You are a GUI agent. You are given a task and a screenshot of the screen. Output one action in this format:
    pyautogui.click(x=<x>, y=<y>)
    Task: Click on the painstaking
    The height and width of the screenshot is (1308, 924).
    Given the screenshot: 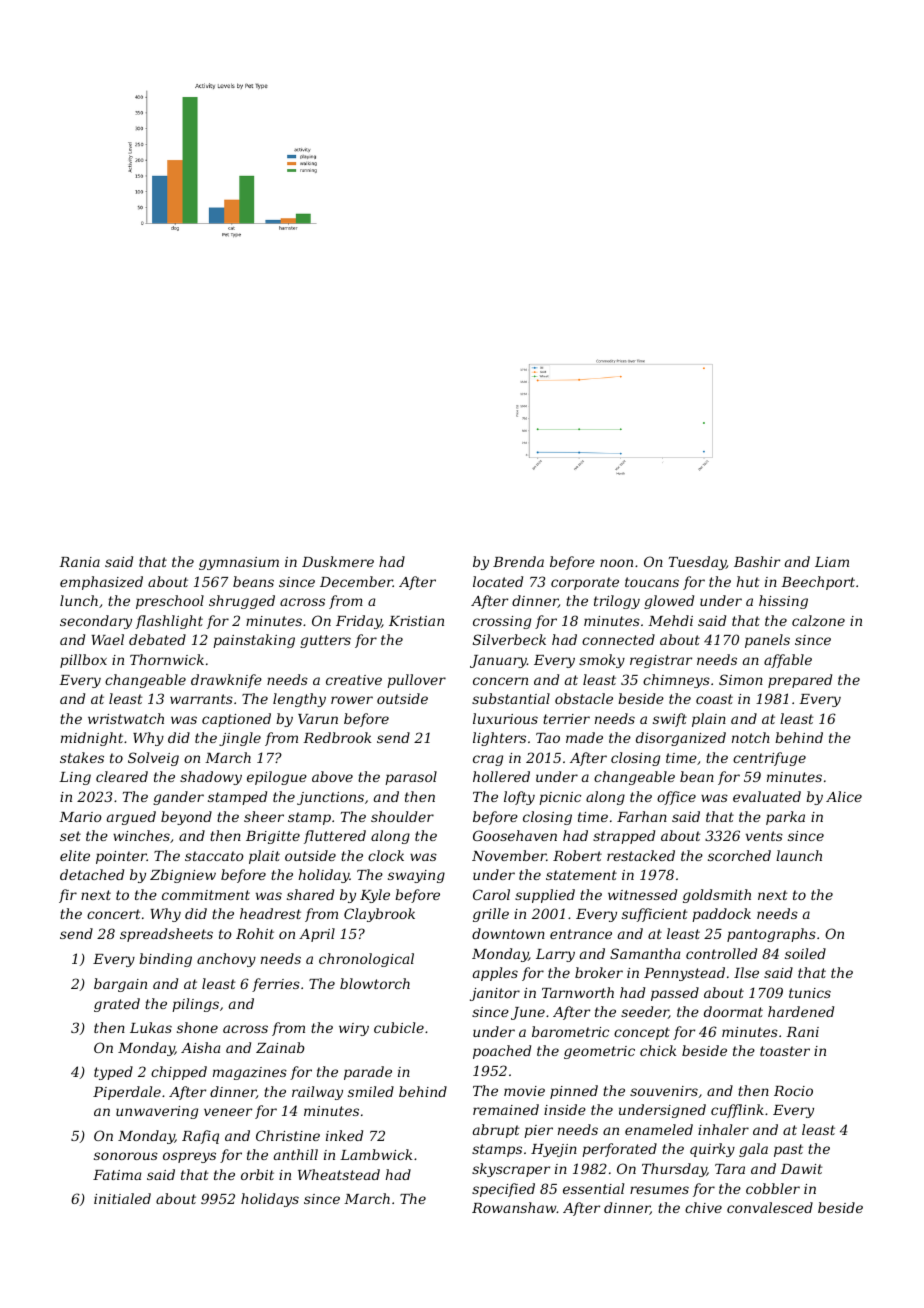 What is the action you would take?
    pyautogui.click(x=254, y=641)
